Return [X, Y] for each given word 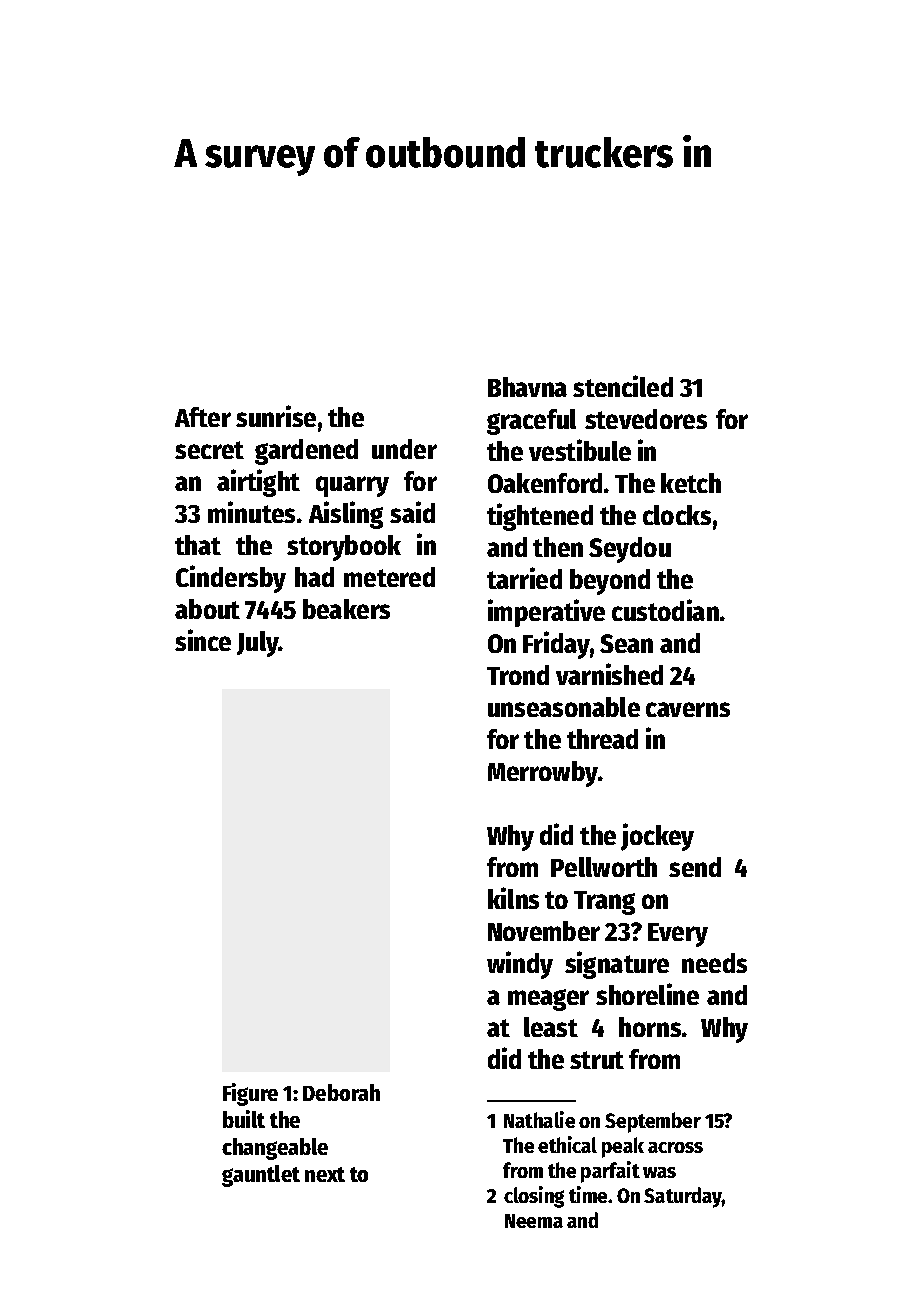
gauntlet [261, 1176]
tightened [540, 517]
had [314, 577]
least [551, 1027]
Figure [250, 1094]
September [653, 1122]
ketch [691, 483]
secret [209, 450]
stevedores [646, 419]
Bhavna [527, 387]
